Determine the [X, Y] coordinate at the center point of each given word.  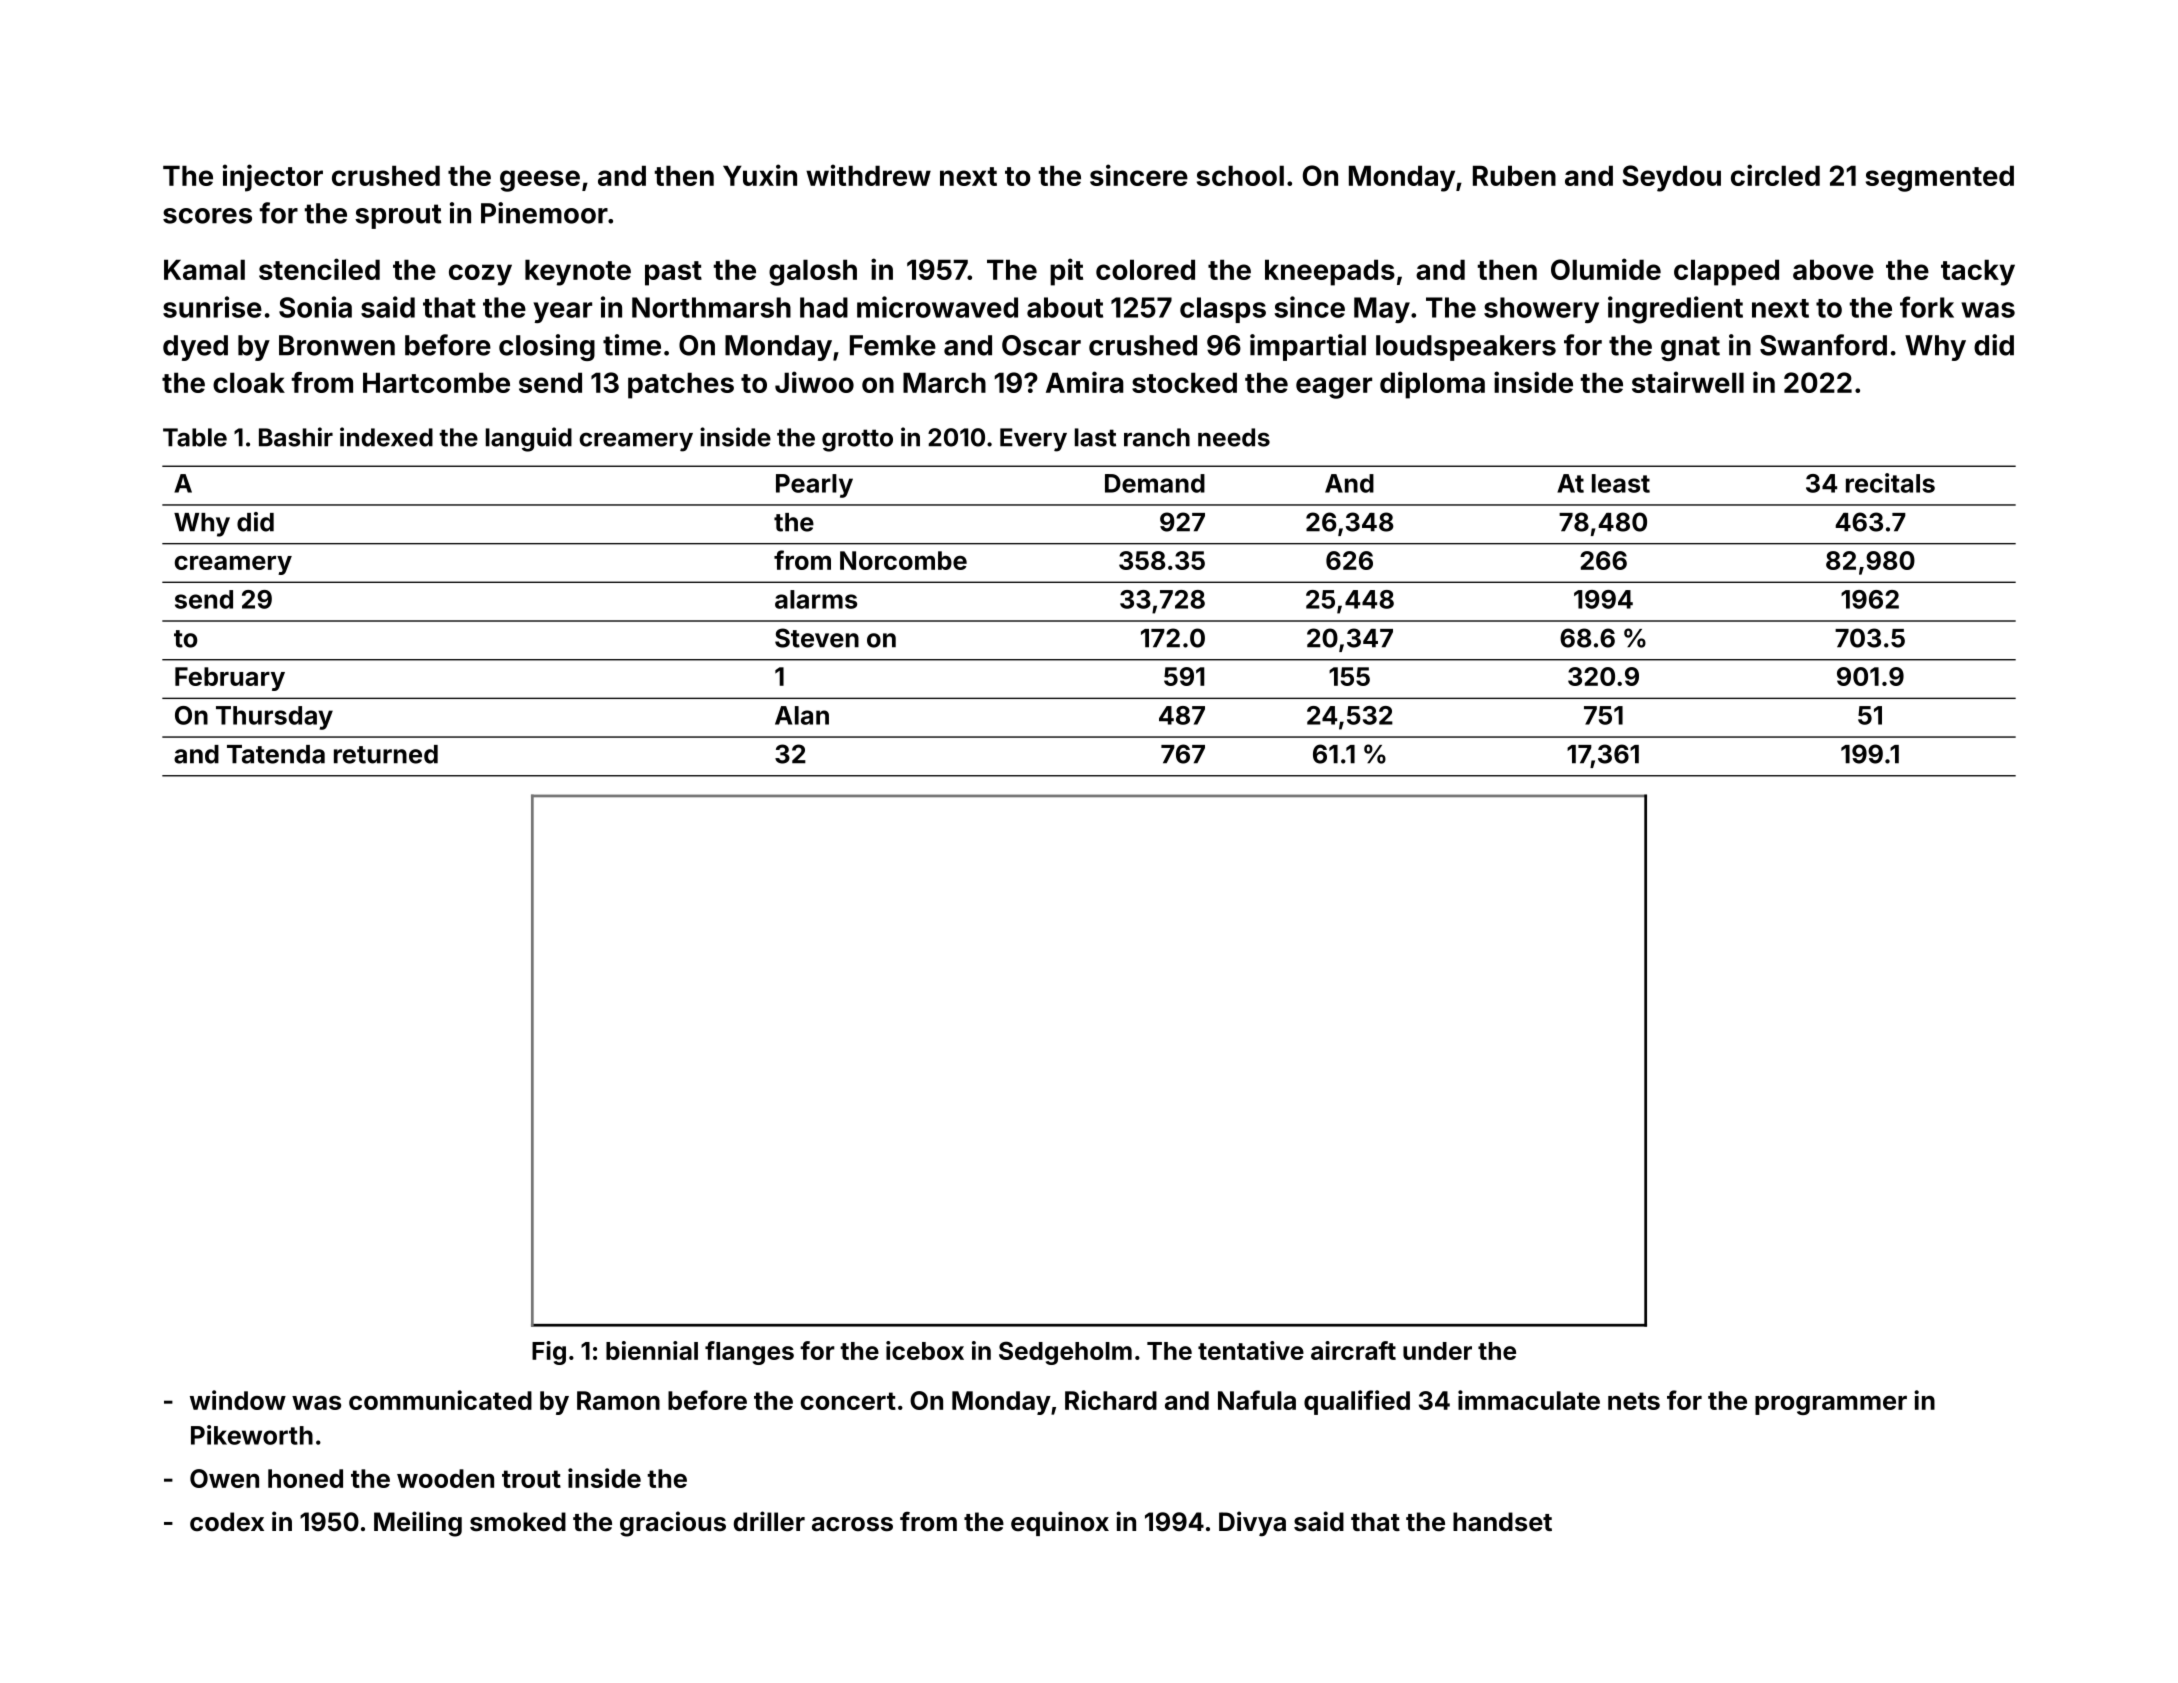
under [1437, 1351]
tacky [1978, 272]
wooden [445, 1478]
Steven [817, 638]
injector [273, 178]
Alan [802, 715]
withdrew [868, 175]
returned [386, 754]
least [1621, 483]
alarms [816, 599]
